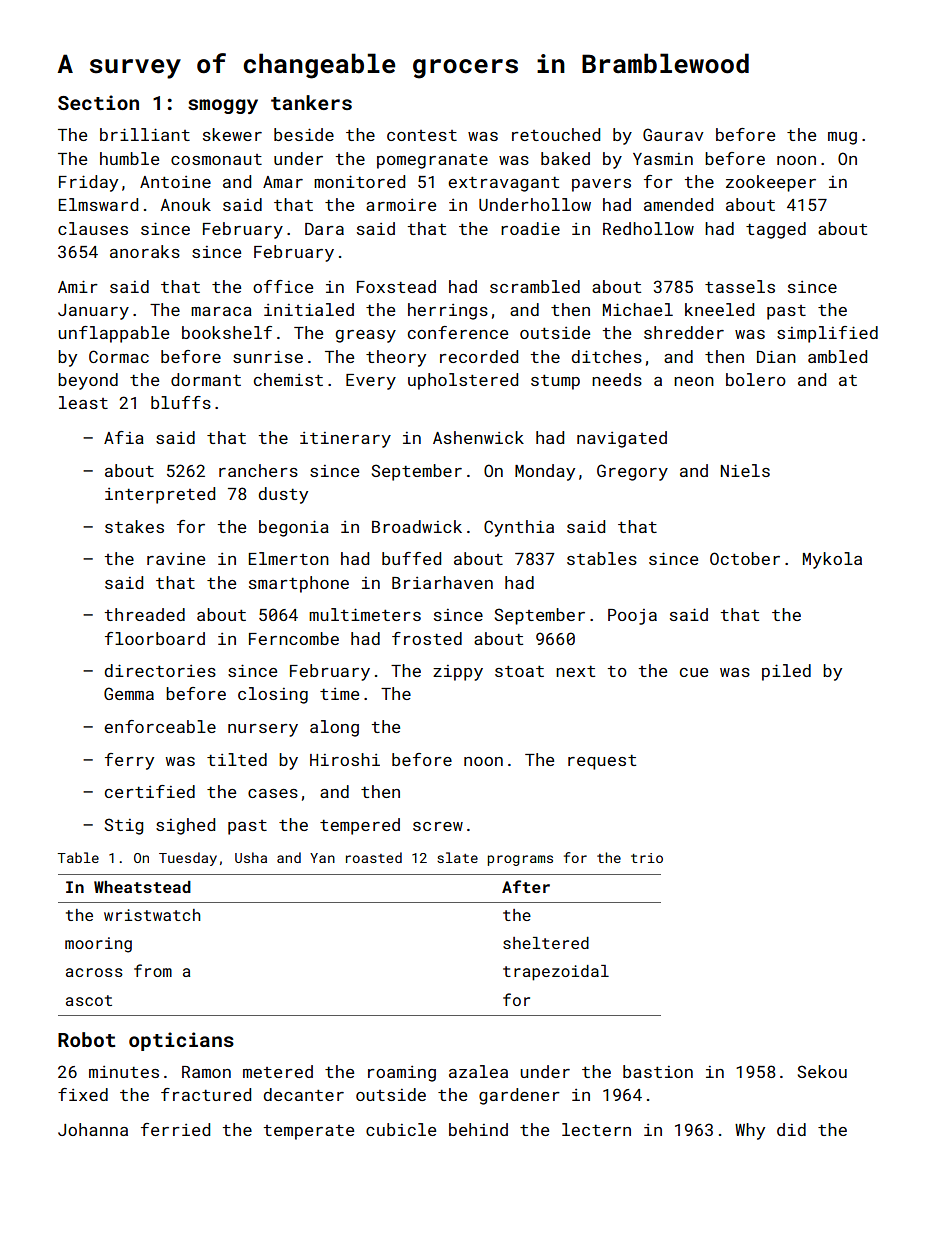  Describe the element at coordinates (299, 584) in the image. I see `smartphone` at that location.
